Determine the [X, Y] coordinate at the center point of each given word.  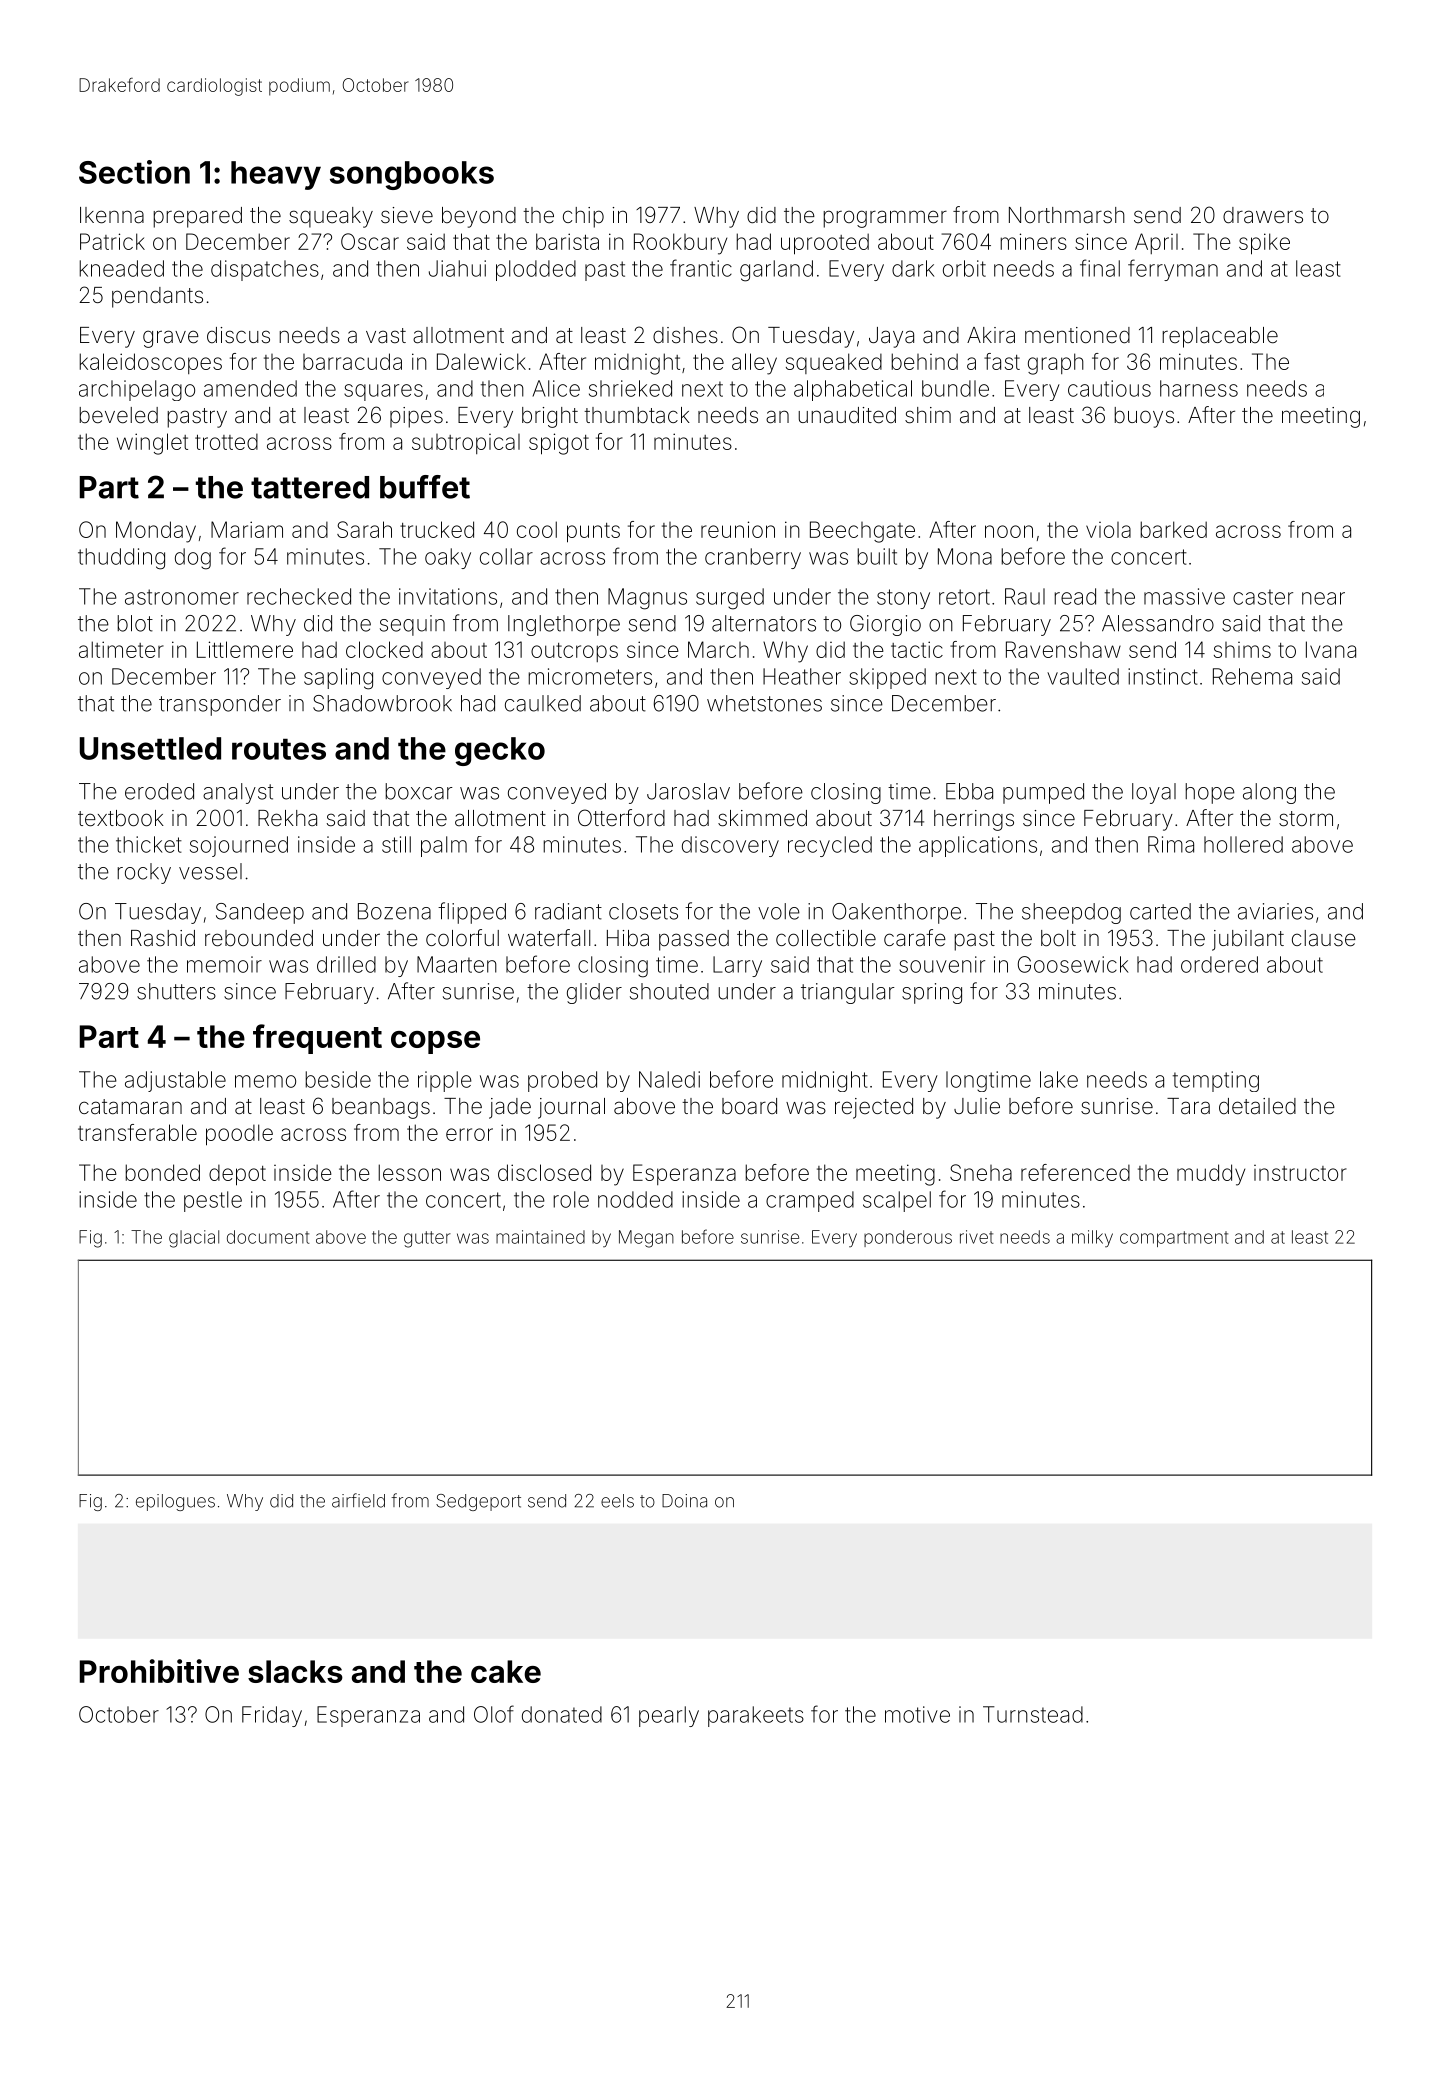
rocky [144, 873]
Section [134, 172]
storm [1306, 819]
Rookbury [680, 244]
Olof [494, 1714]
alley [754, 364]
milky [1092, 1238]
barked [1173, 529]
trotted [226, 441]
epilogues [175, 1502]
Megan [646, 1239]
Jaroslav [688, 791]
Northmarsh [1067, 215]
